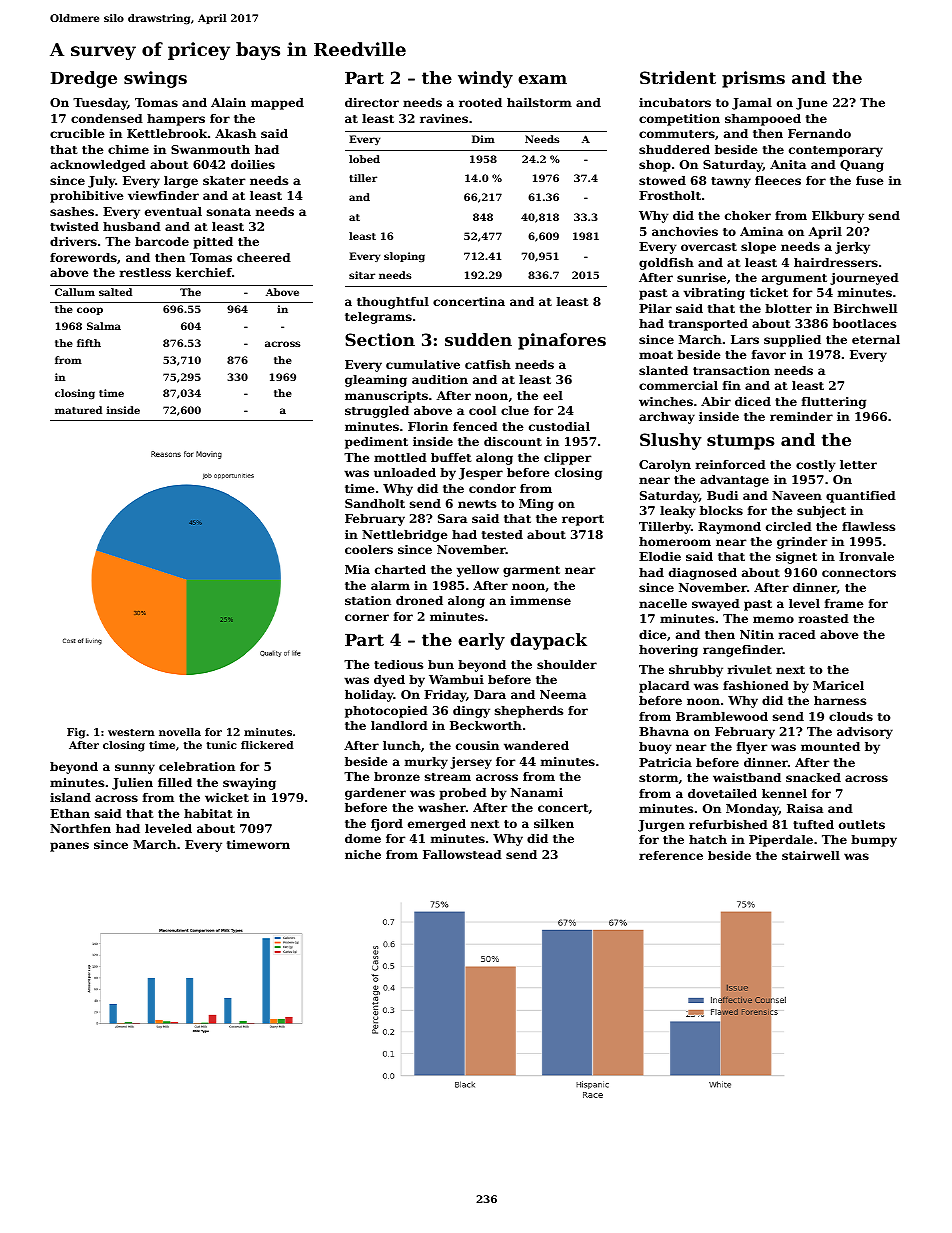  I want to click on rivulet, so click(750, 669).
